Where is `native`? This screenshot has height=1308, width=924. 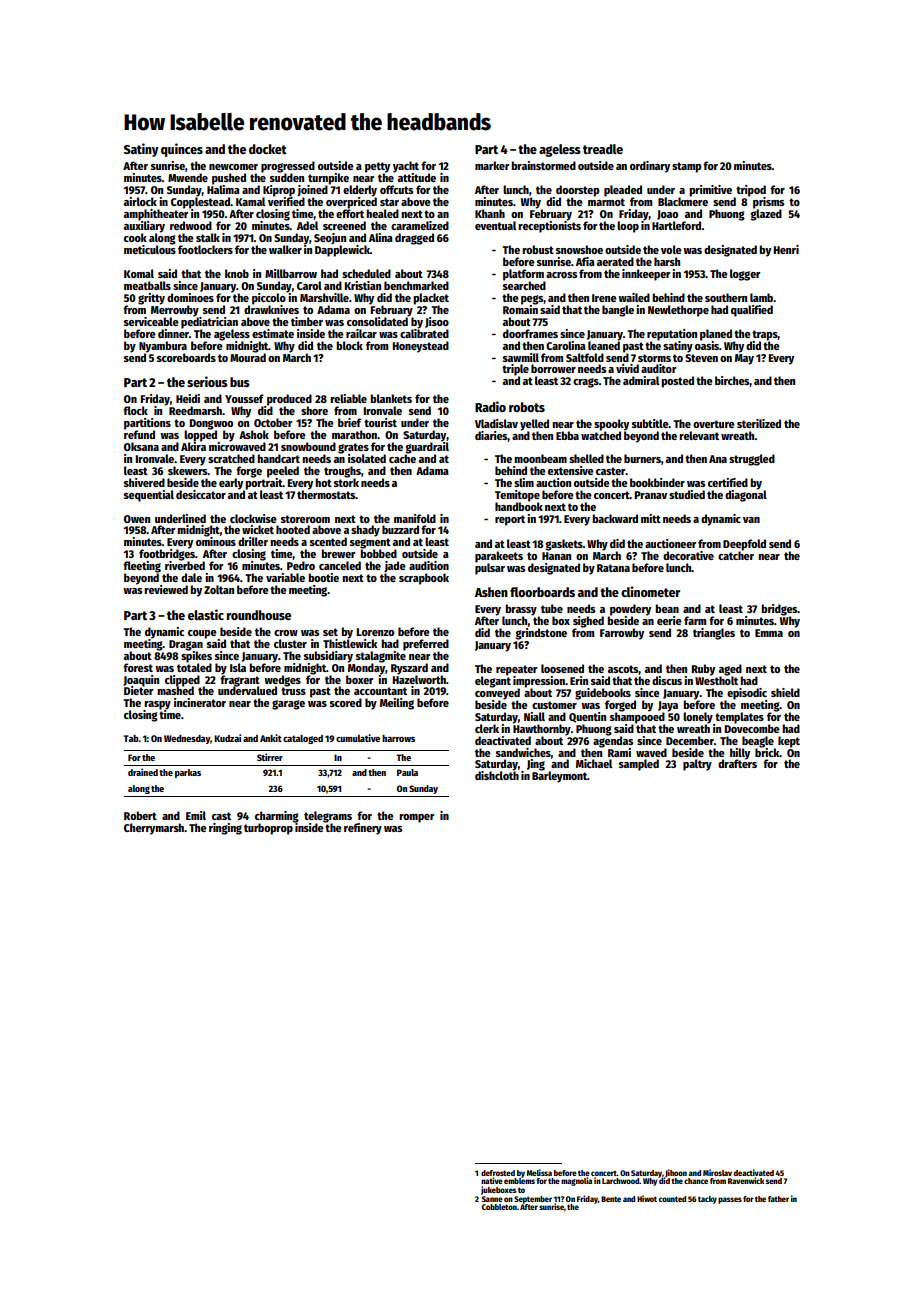 native is located at coordinates (492, 1180).
